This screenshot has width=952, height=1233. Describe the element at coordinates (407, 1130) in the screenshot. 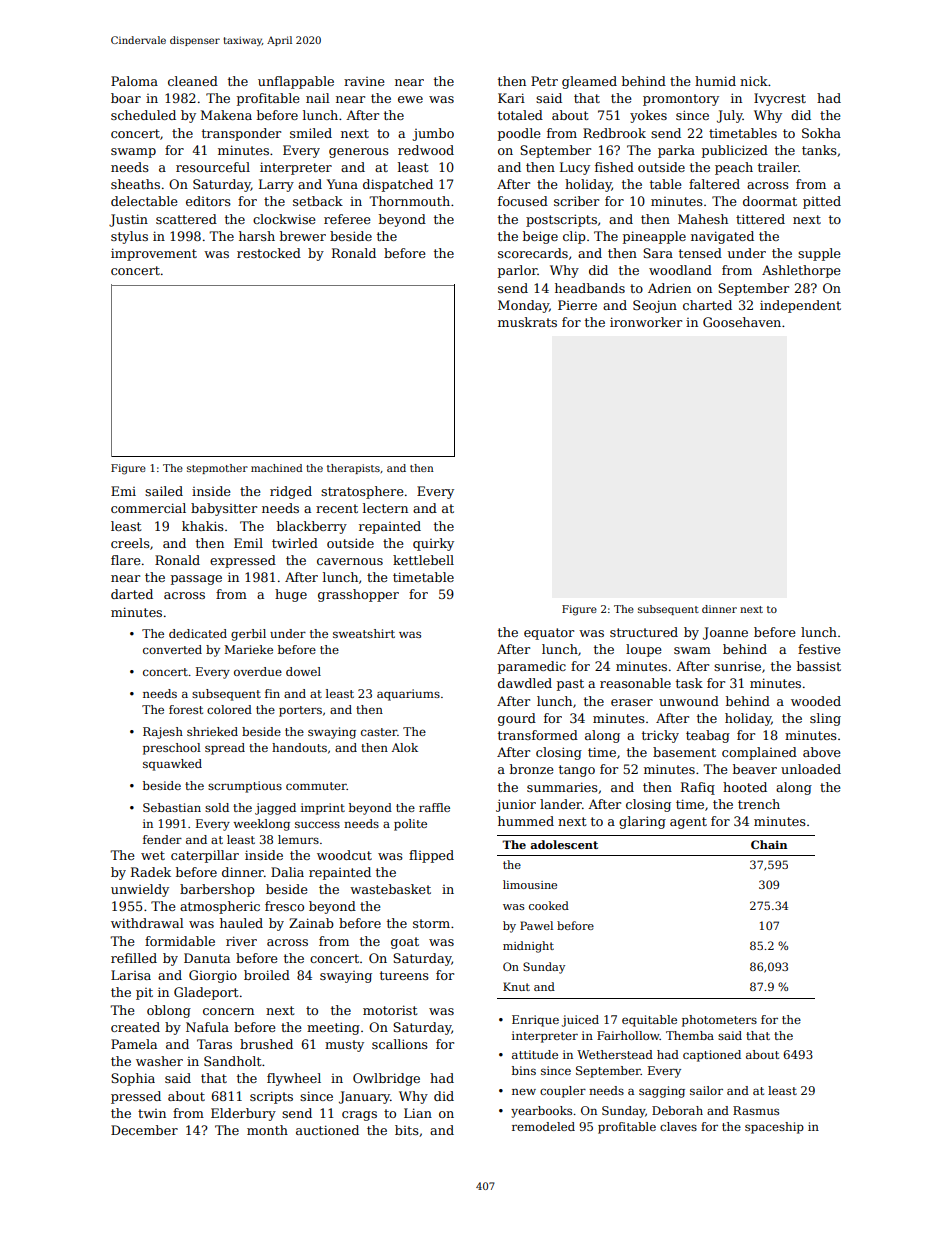

I see `bits` at that location.
